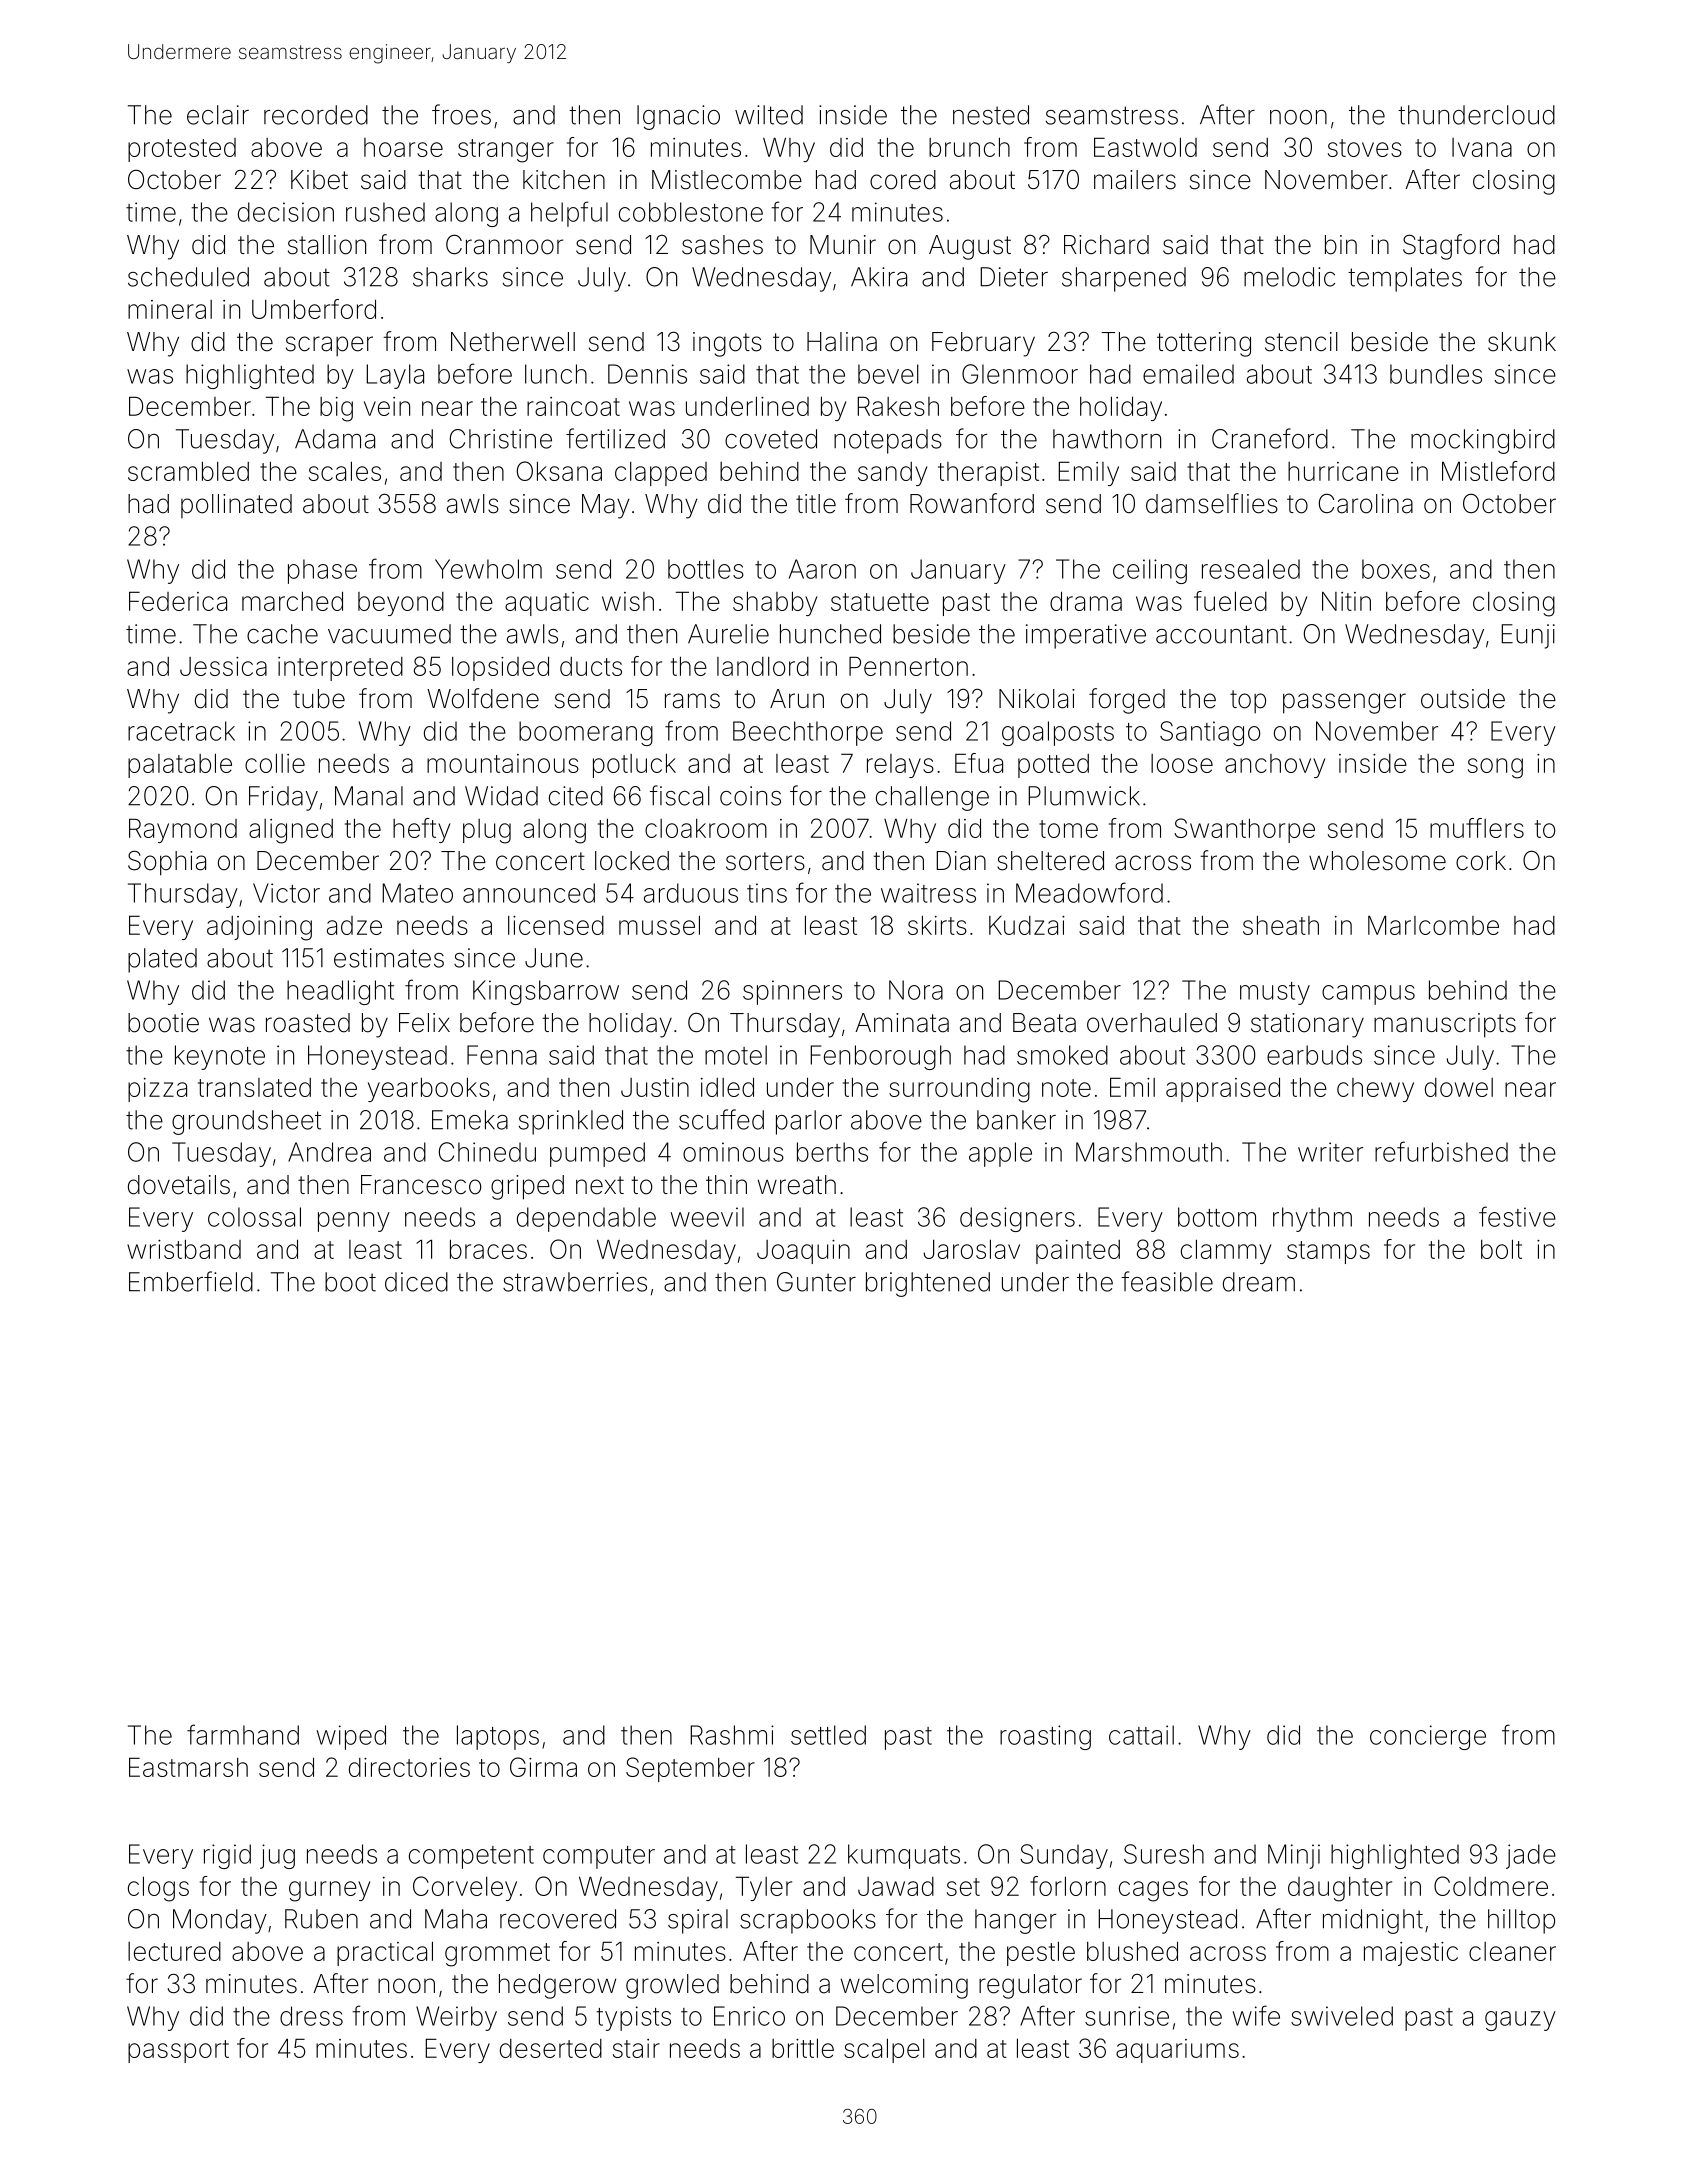 Image resolution: width=1683 pixels, height=2178 pixels. Describe the element at coordinates (327, 245) in the screenshot. I see `stallion` at that location.
